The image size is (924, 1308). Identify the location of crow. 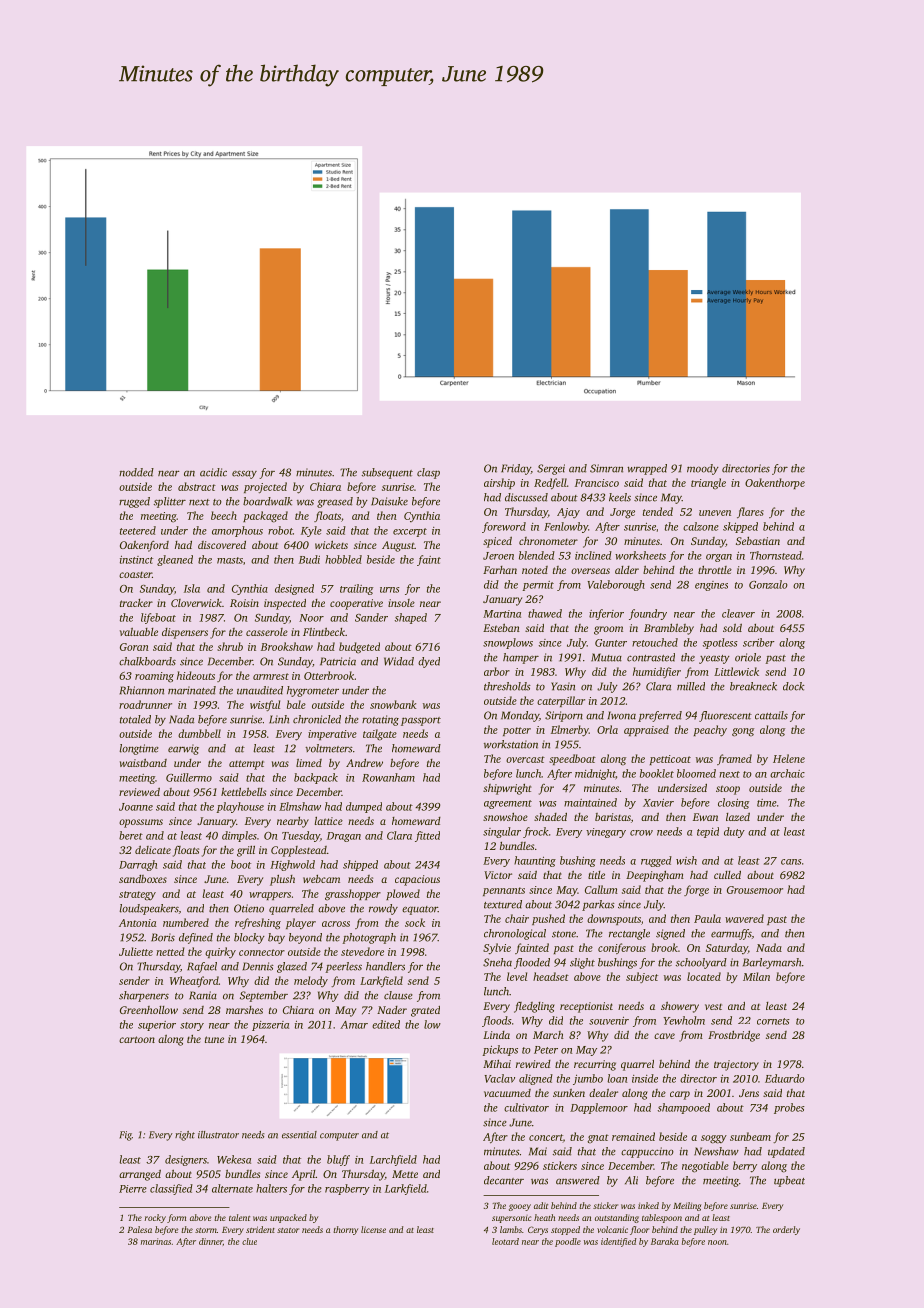
(641, 833).
